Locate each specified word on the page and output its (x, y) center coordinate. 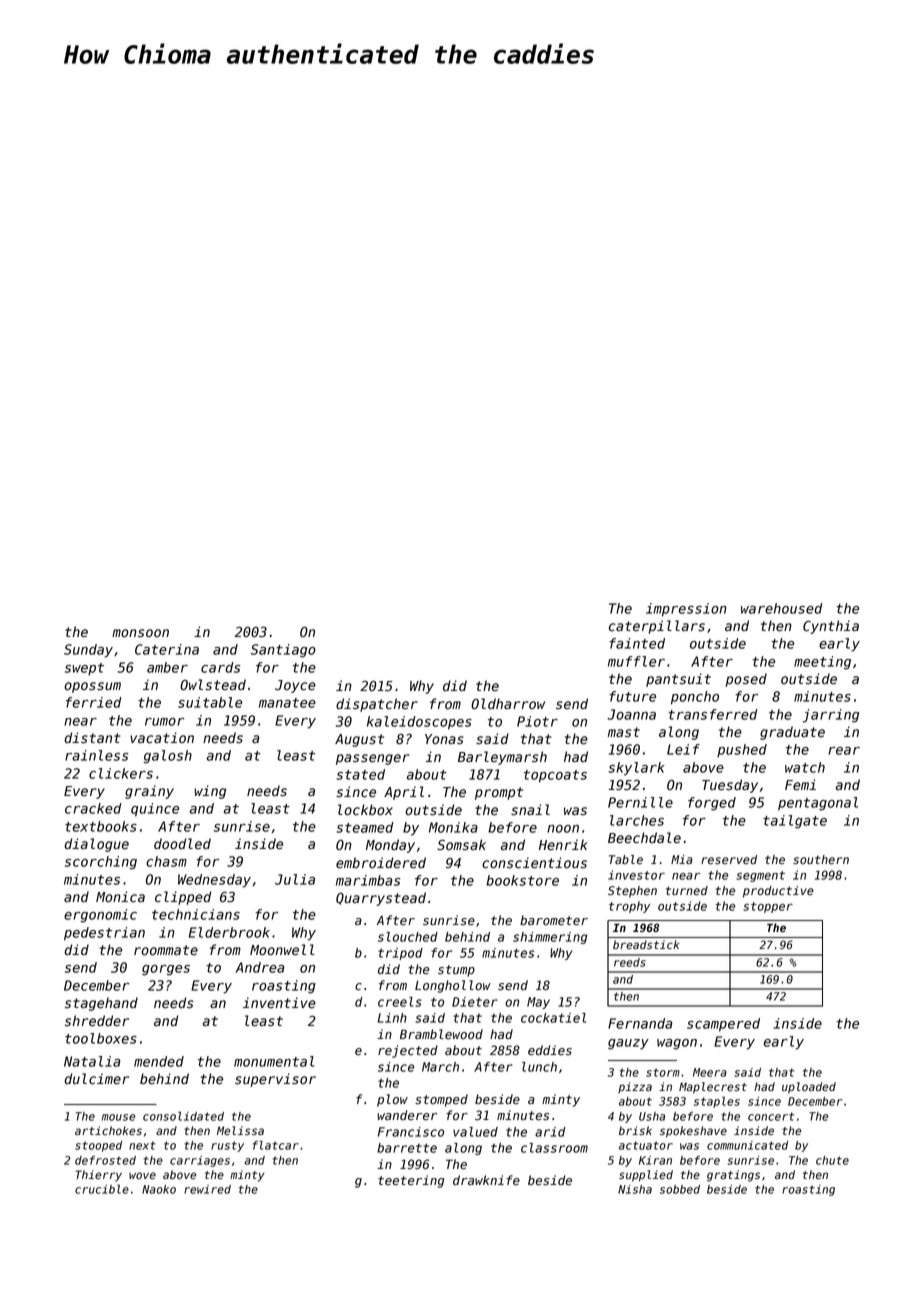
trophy (629, 907)
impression (686, 610)
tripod (400, 954)
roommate (166, 950)
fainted (637, 643)
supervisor (275, 1080)
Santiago (283, 651)
